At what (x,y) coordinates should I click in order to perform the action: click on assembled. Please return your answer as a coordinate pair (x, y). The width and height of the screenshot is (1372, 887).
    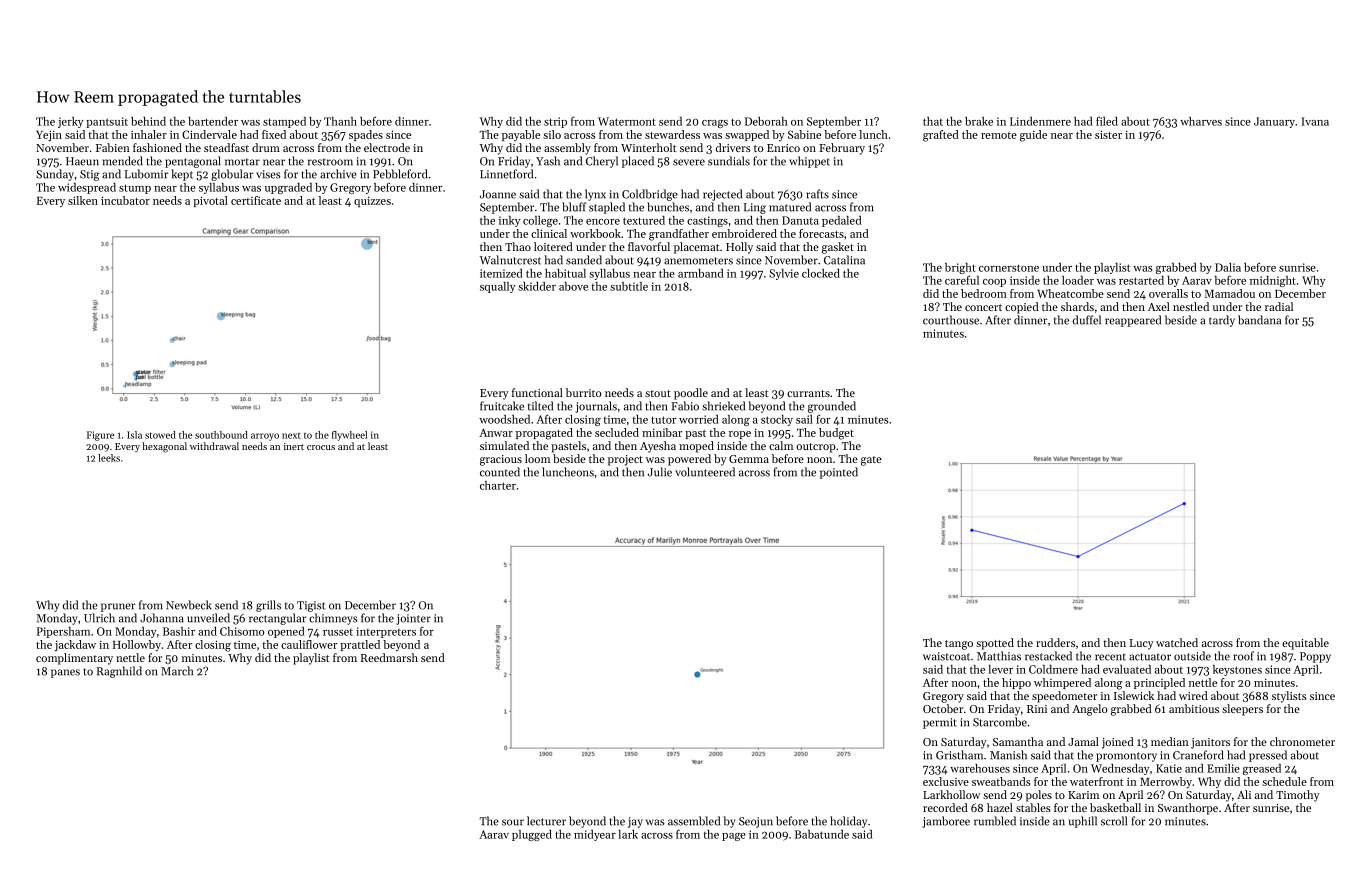
    Looking at the image, I should click on (694, 821).
